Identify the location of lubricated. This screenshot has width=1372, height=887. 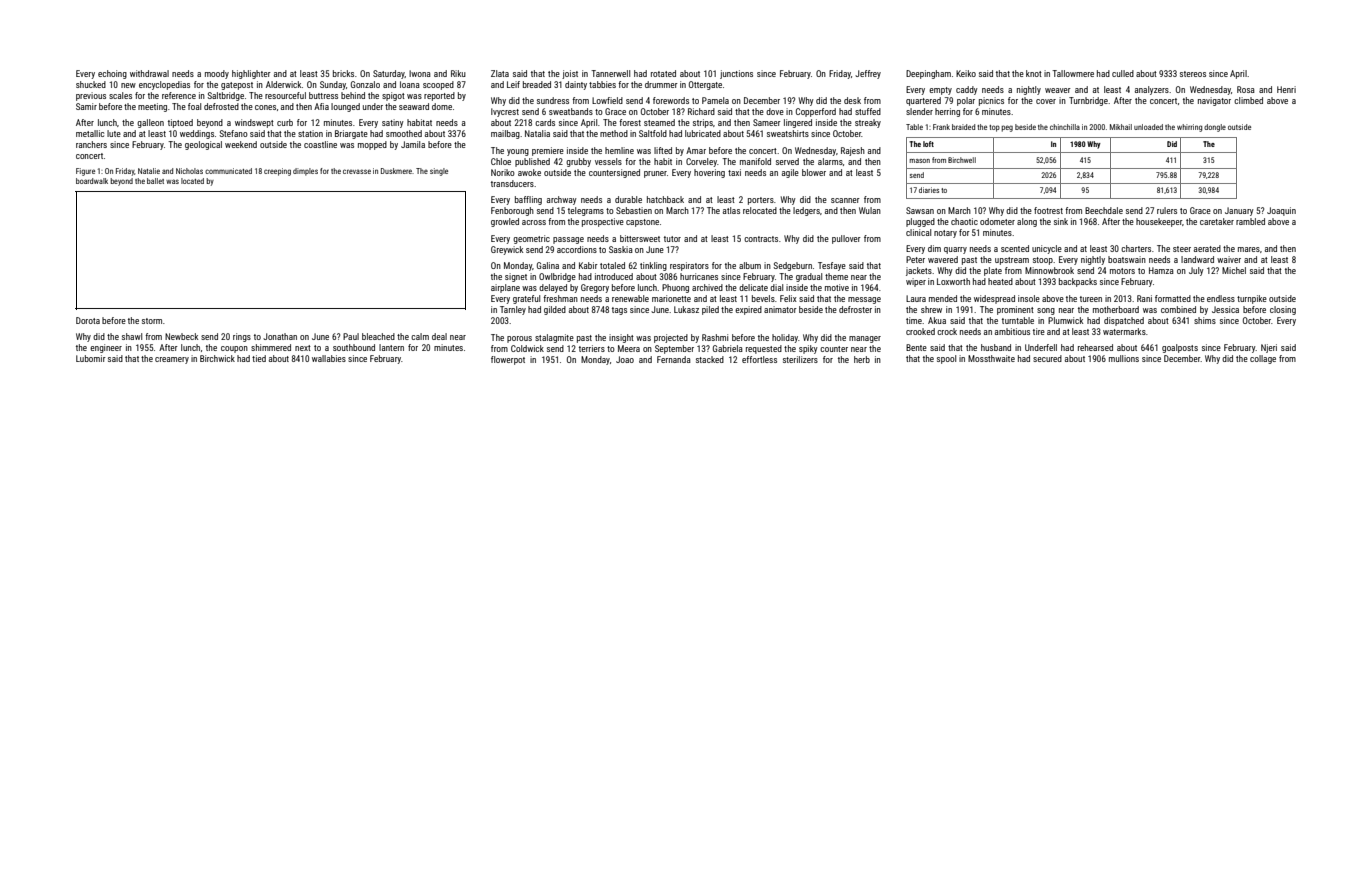
(703, 133).
